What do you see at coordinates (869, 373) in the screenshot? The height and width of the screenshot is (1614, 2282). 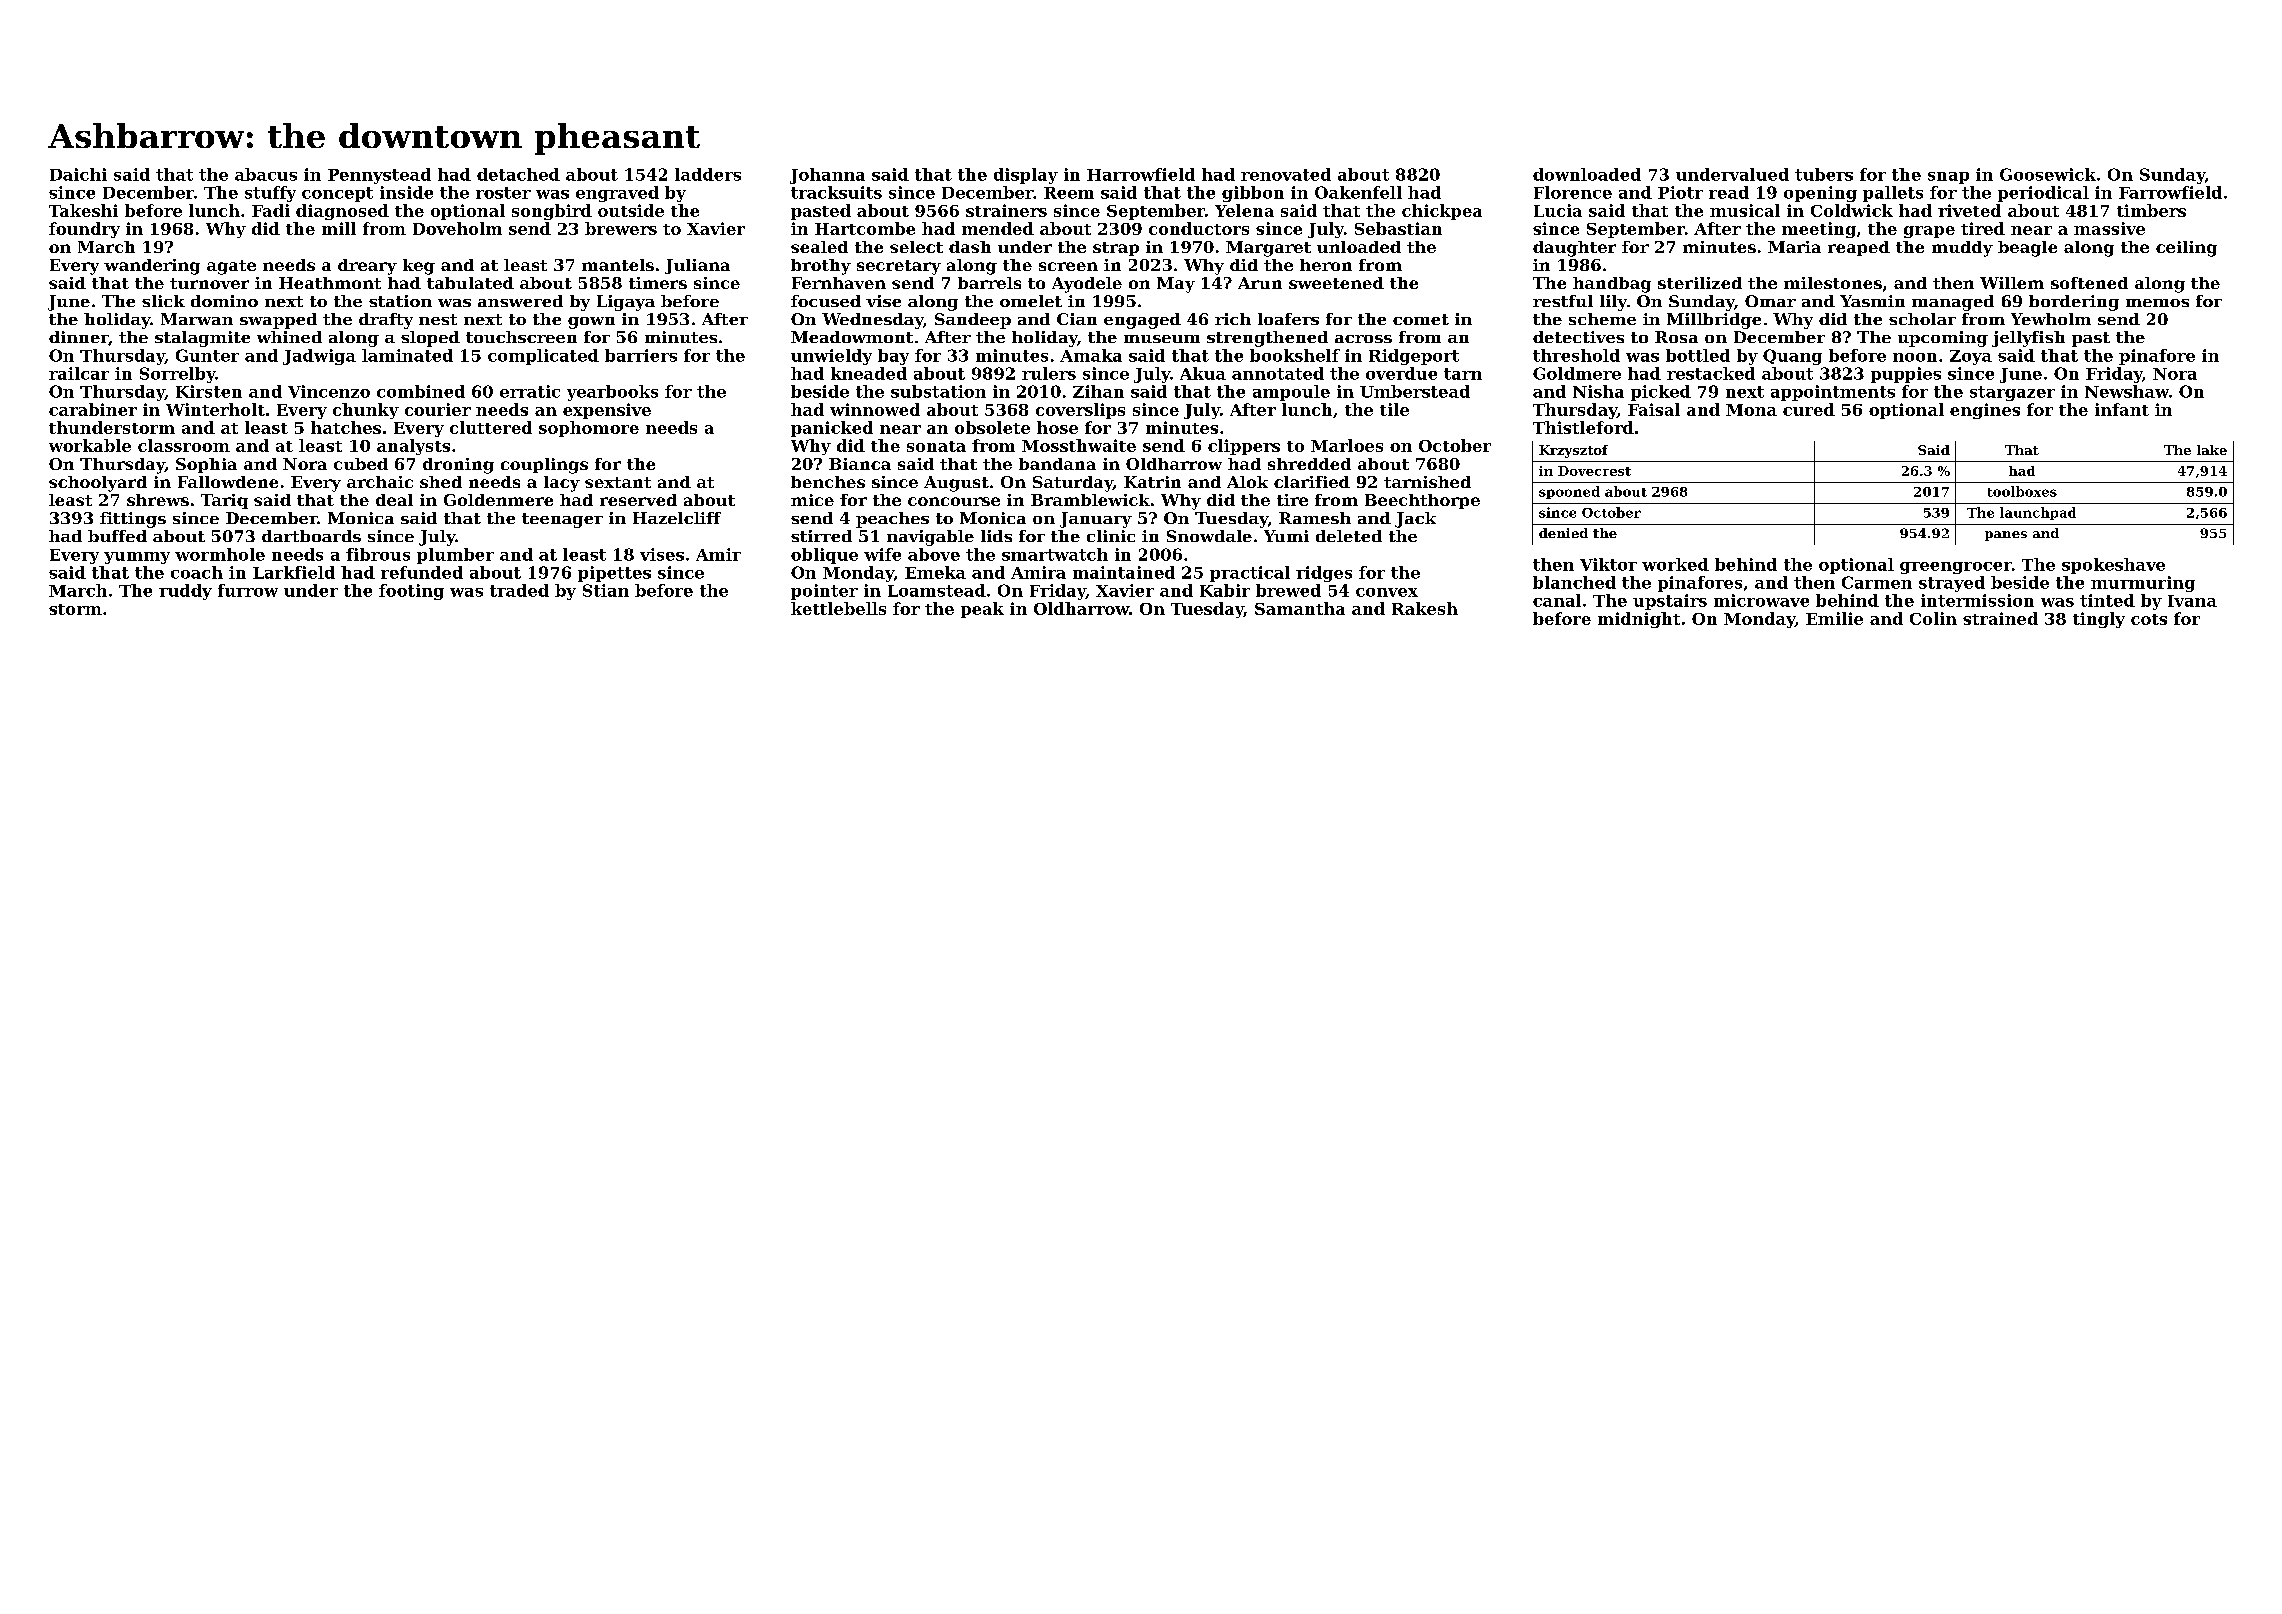 I see `kneaded` at bounding box center [869, 373].
